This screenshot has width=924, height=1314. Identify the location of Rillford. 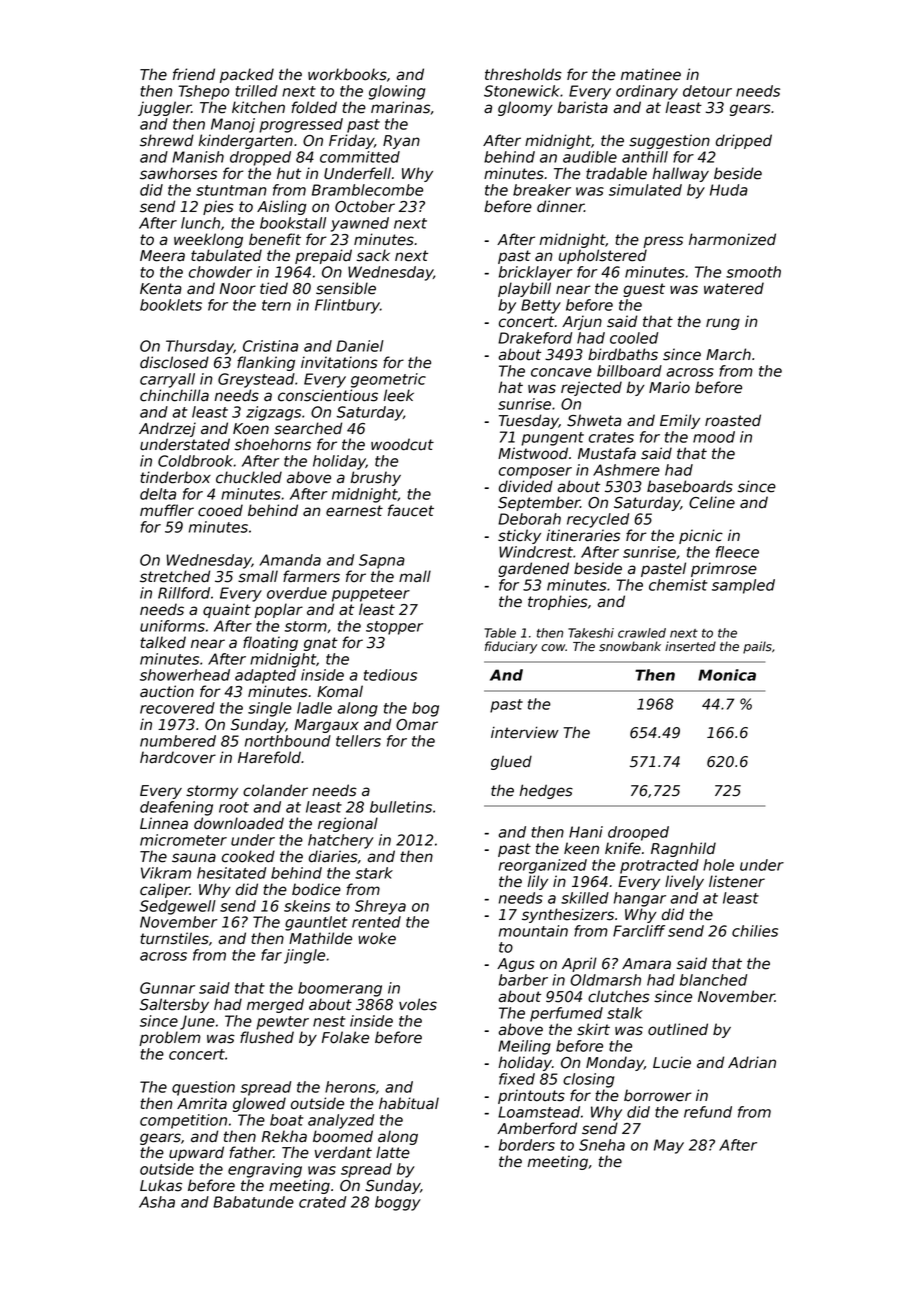
(184, 593).
